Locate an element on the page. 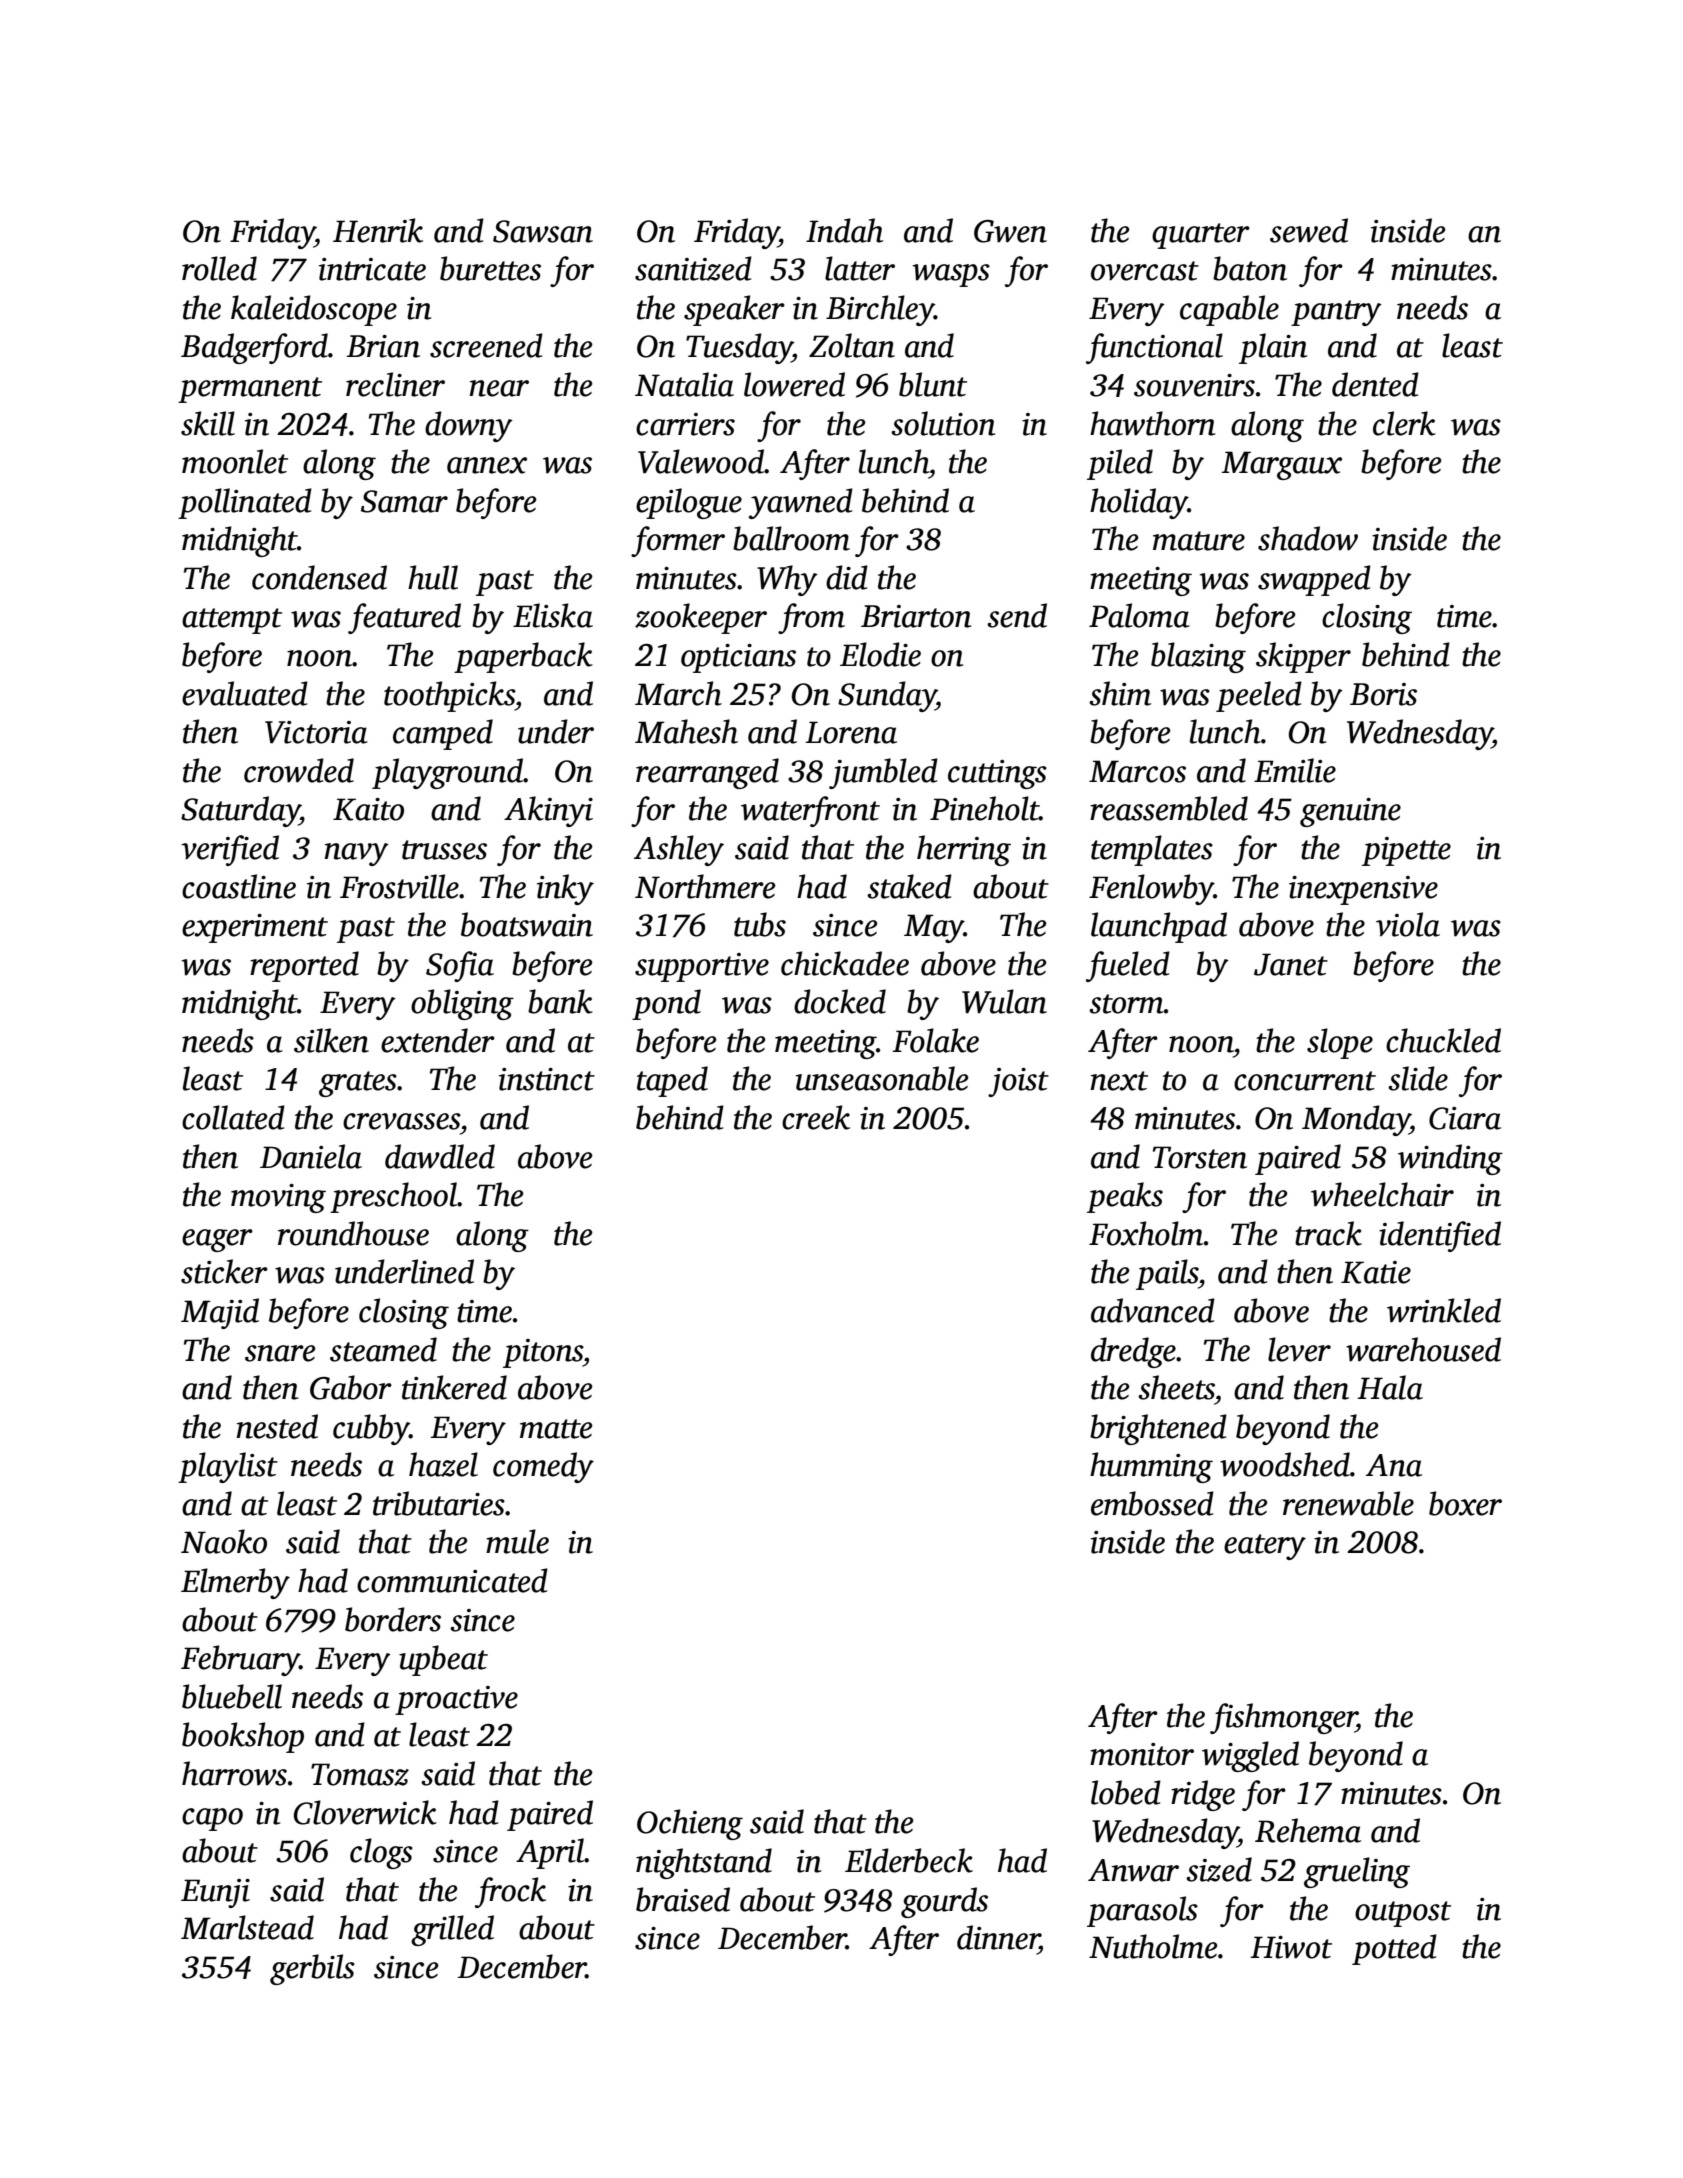 The image size is (1683, 2178). grueling is located at coordinates (1357, 1872).
